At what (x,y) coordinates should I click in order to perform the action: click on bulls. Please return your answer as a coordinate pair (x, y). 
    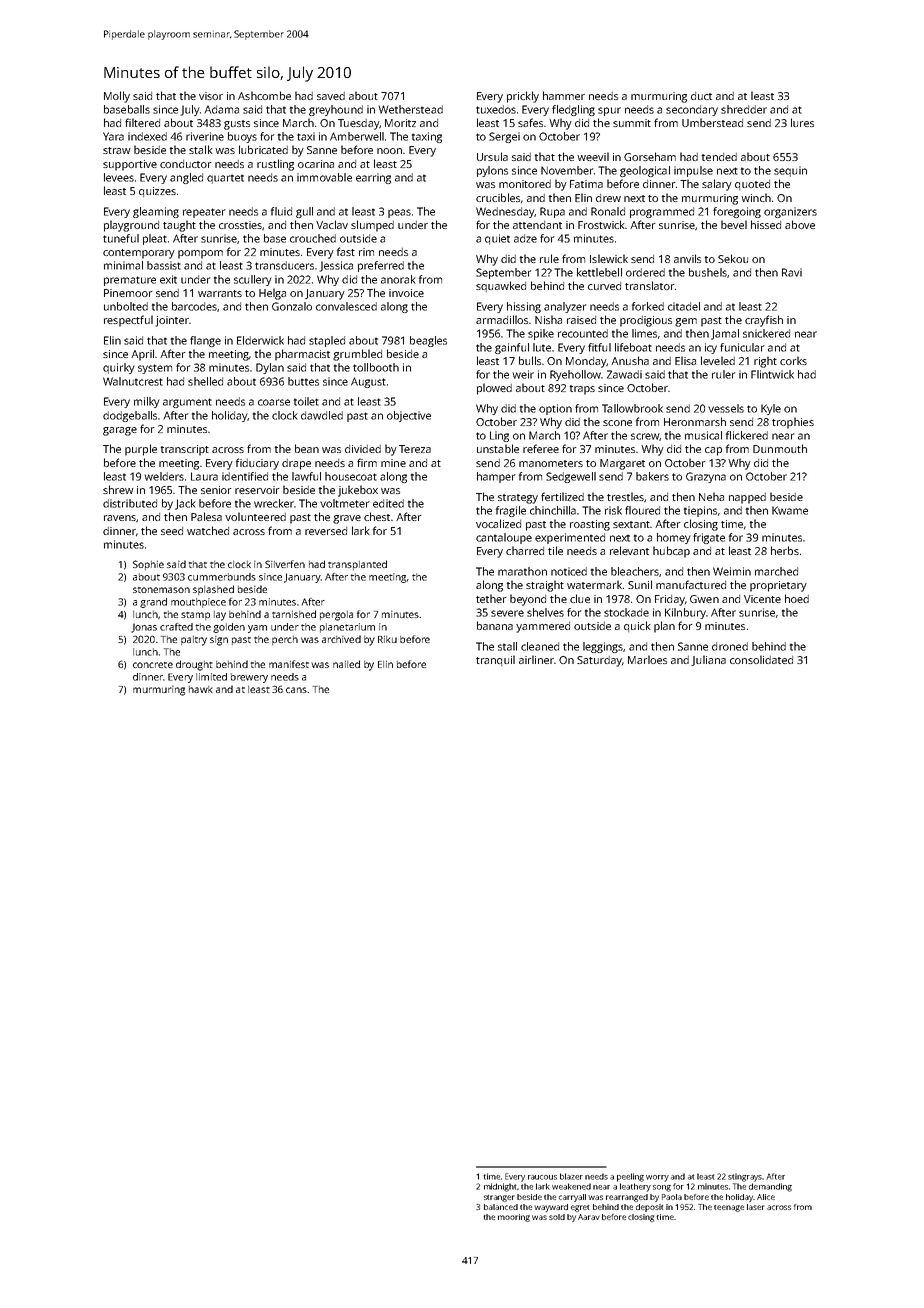
    Looking at the image, I should click on (530, 360).
